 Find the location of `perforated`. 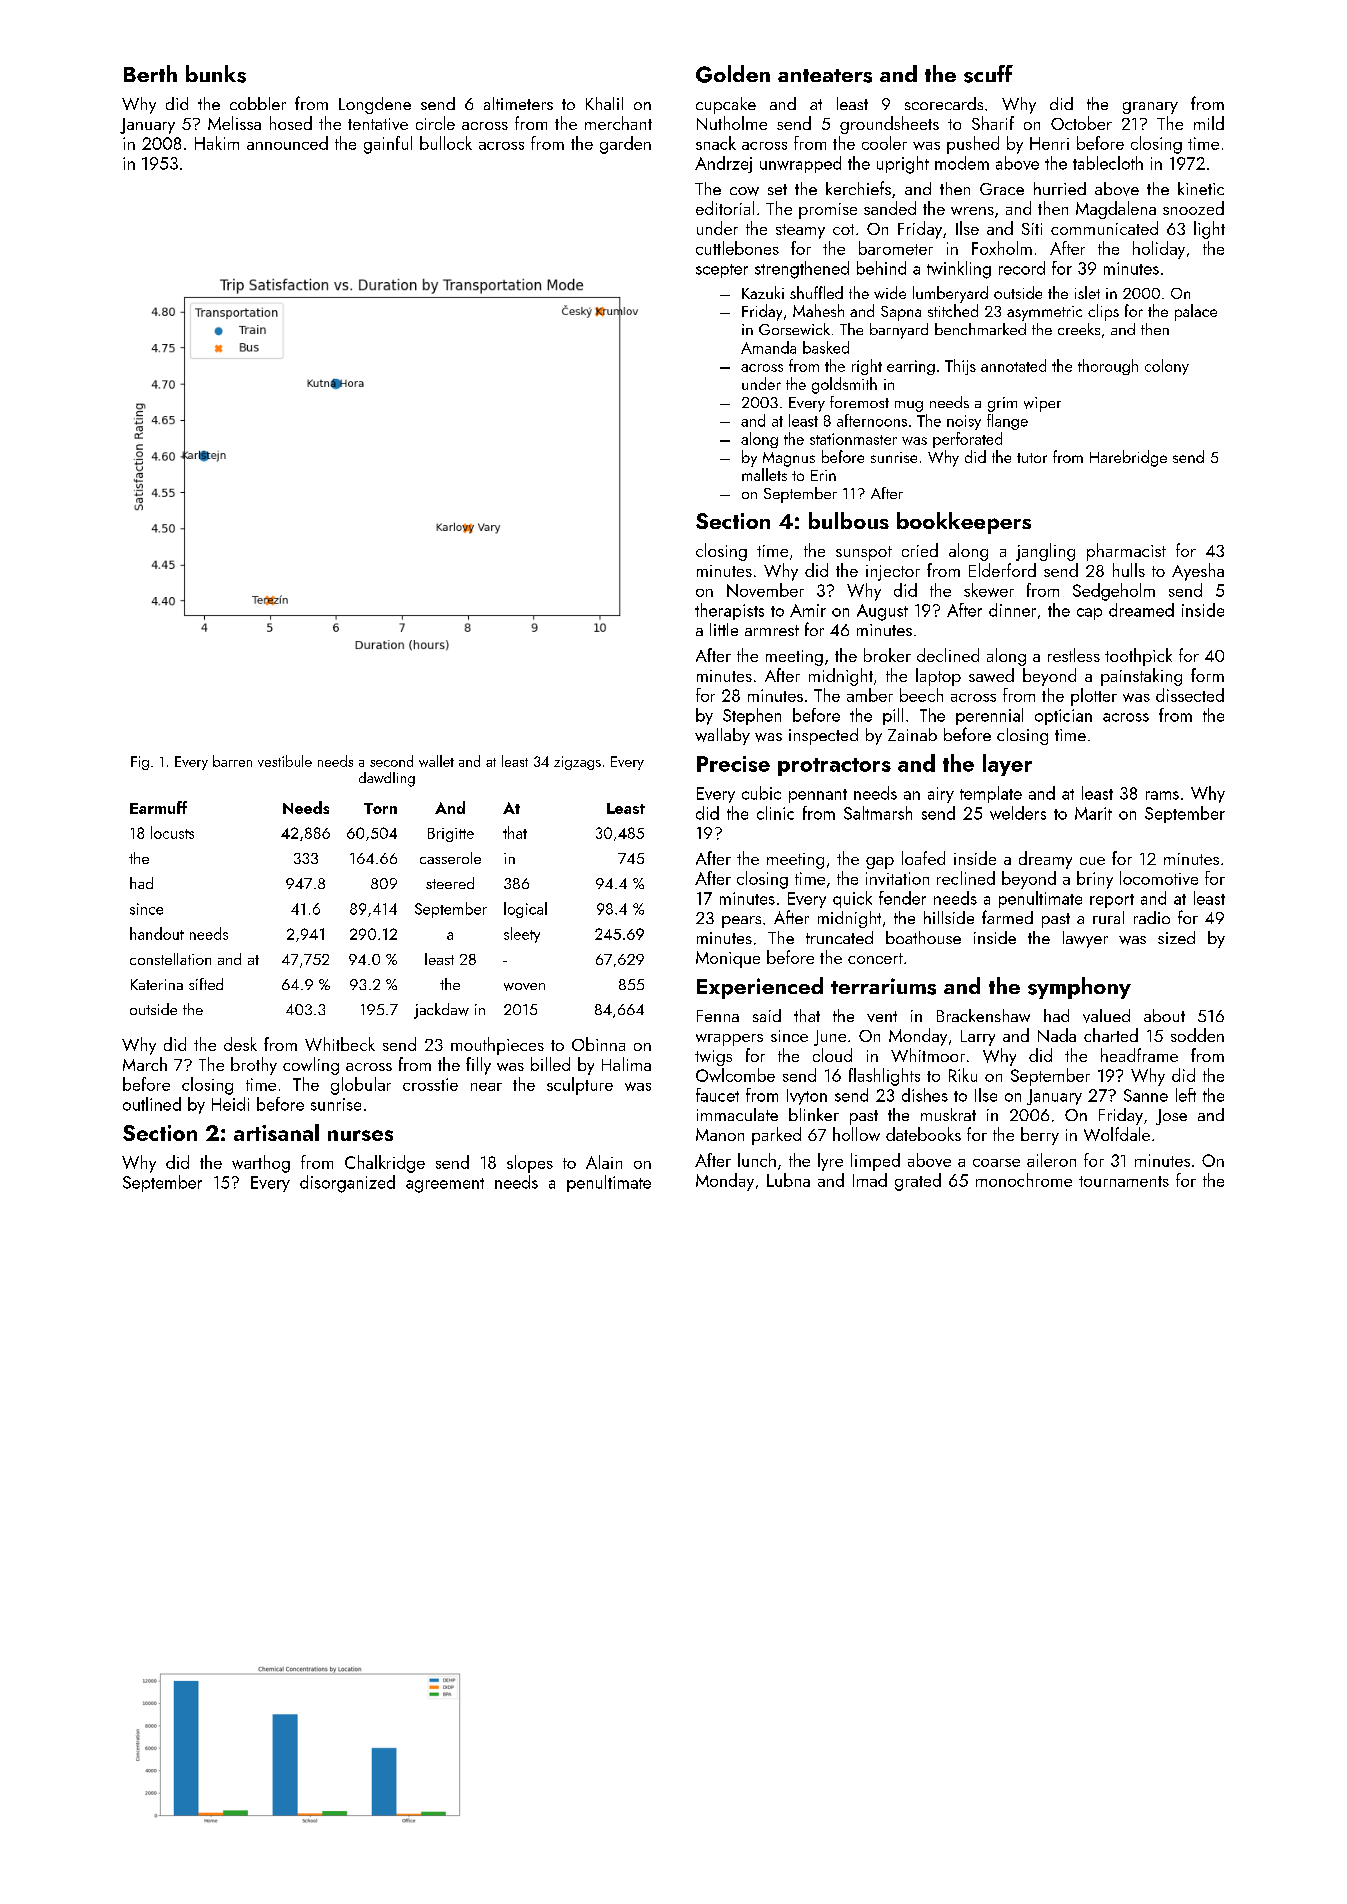

perforated is located at coordinates (967, 440).
